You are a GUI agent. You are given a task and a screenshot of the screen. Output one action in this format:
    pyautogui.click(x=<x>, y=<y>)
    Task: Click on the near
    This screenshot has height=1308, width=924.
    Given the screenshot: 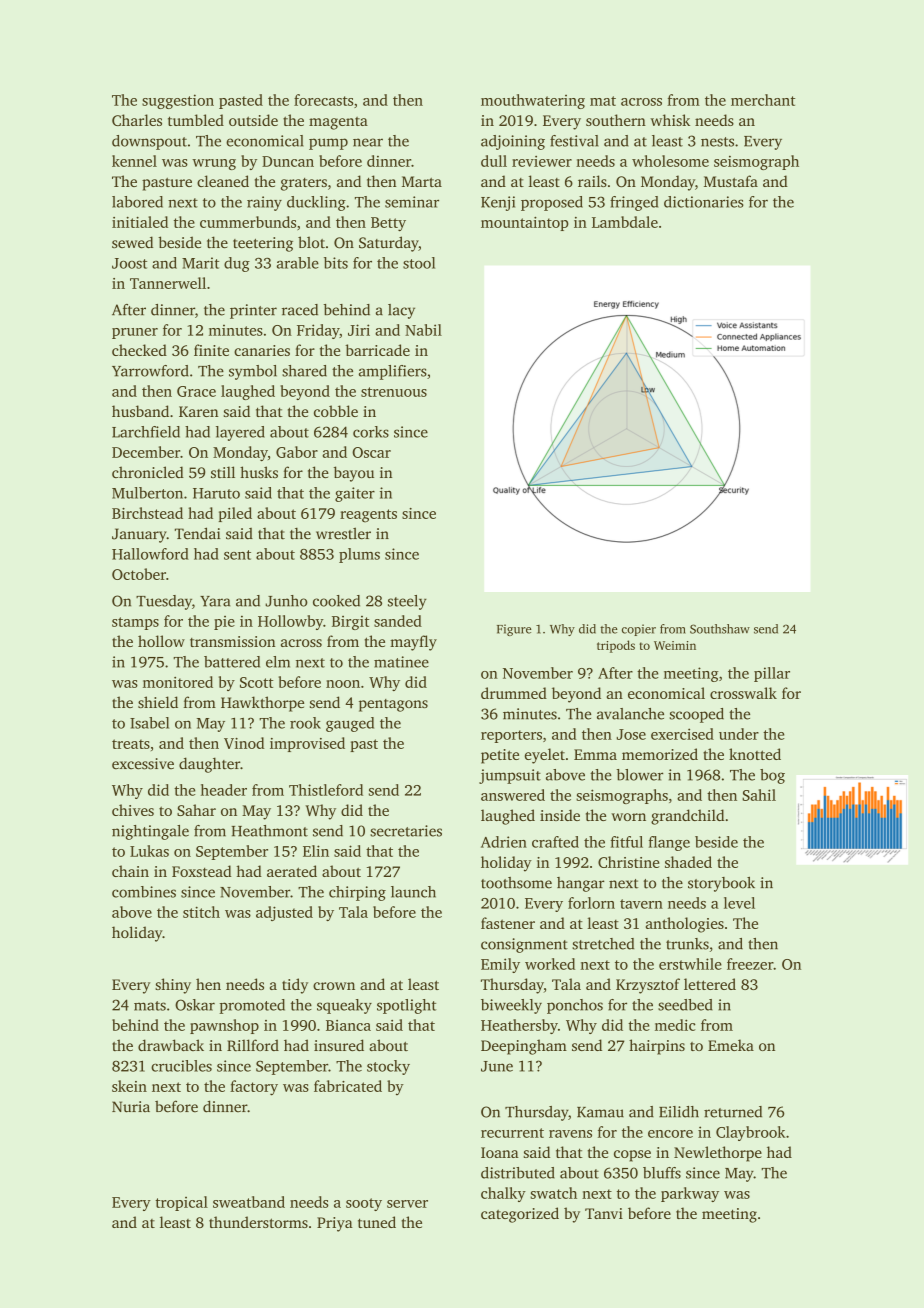 What is the action you would take?
    pyautogui.click(x=368, y=142)
